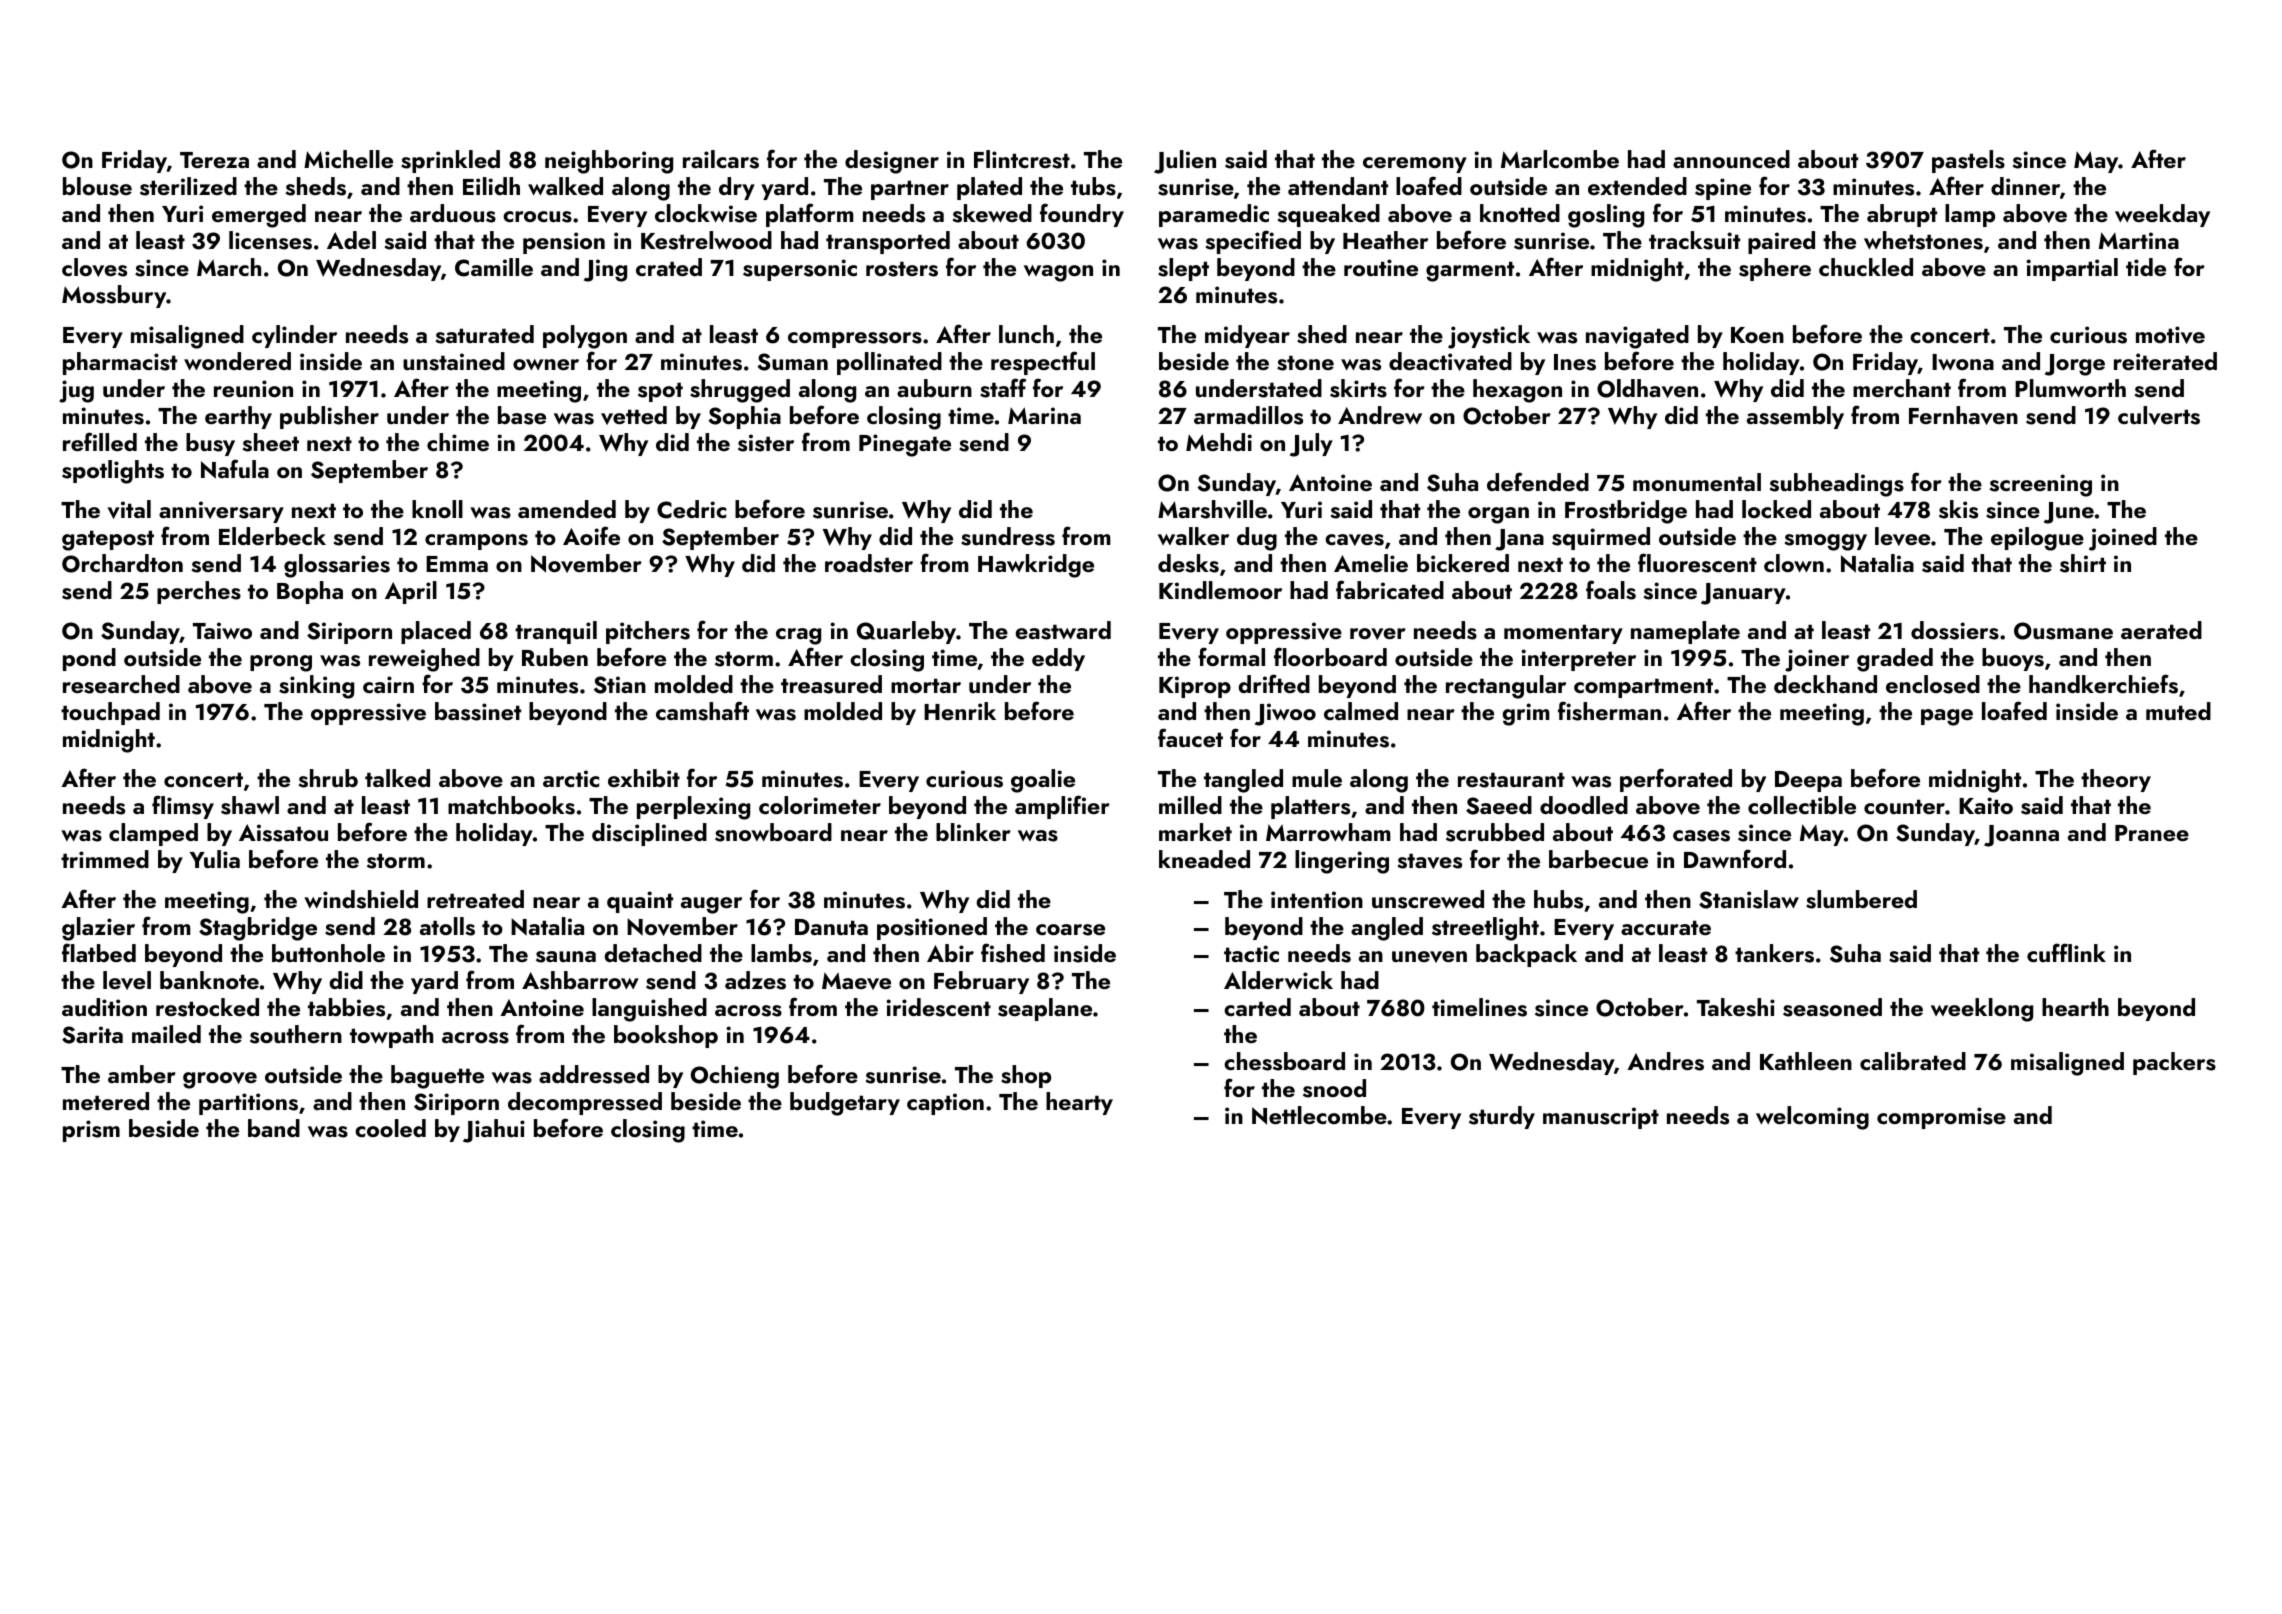  What do you see at coordinates (2066, 952) in the screenshot?
I see `cufflink` at bounding box center [2066, 952].
